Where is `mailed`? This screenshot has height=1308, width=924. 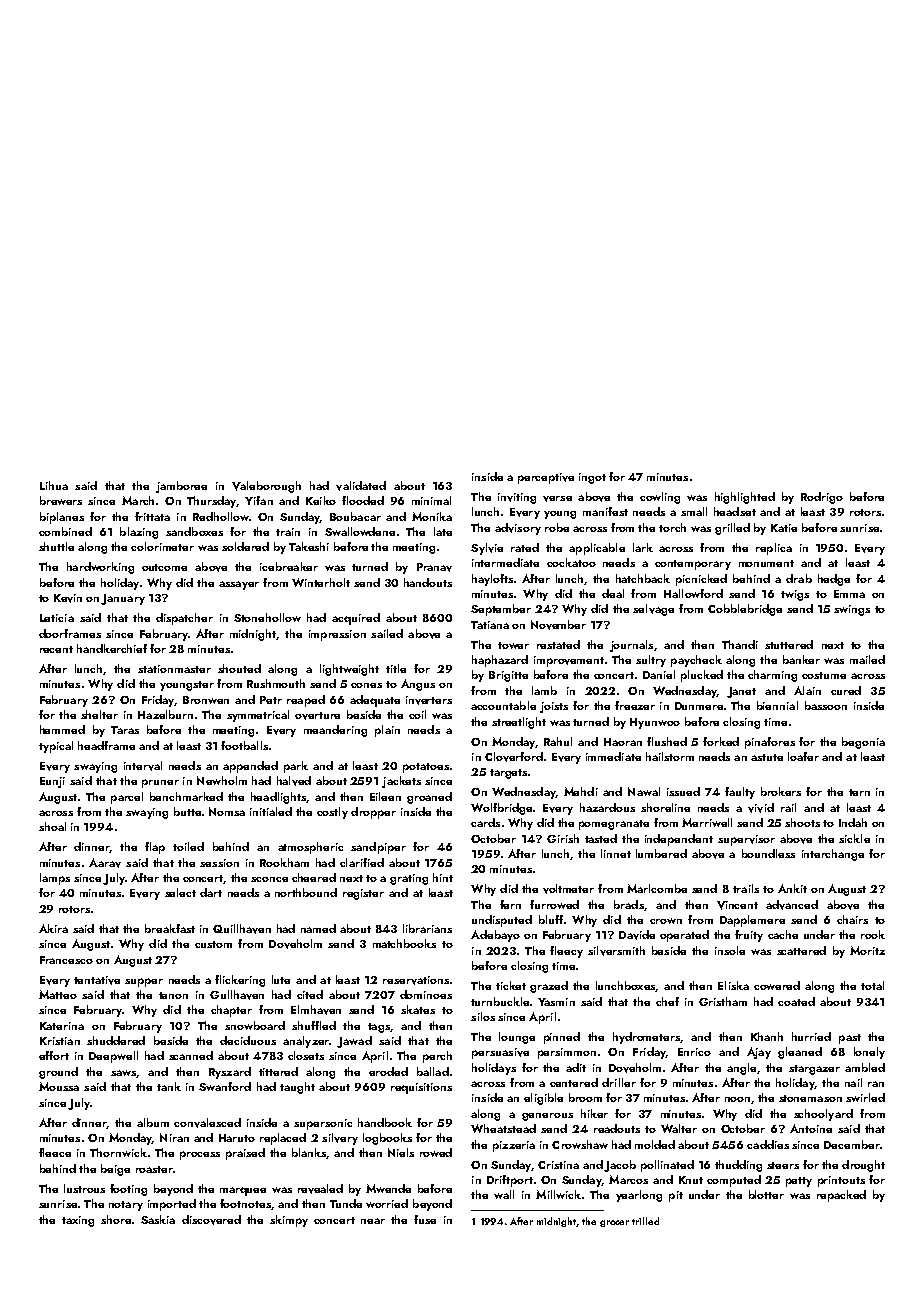 mailed is located at coordinates (867, 659).
